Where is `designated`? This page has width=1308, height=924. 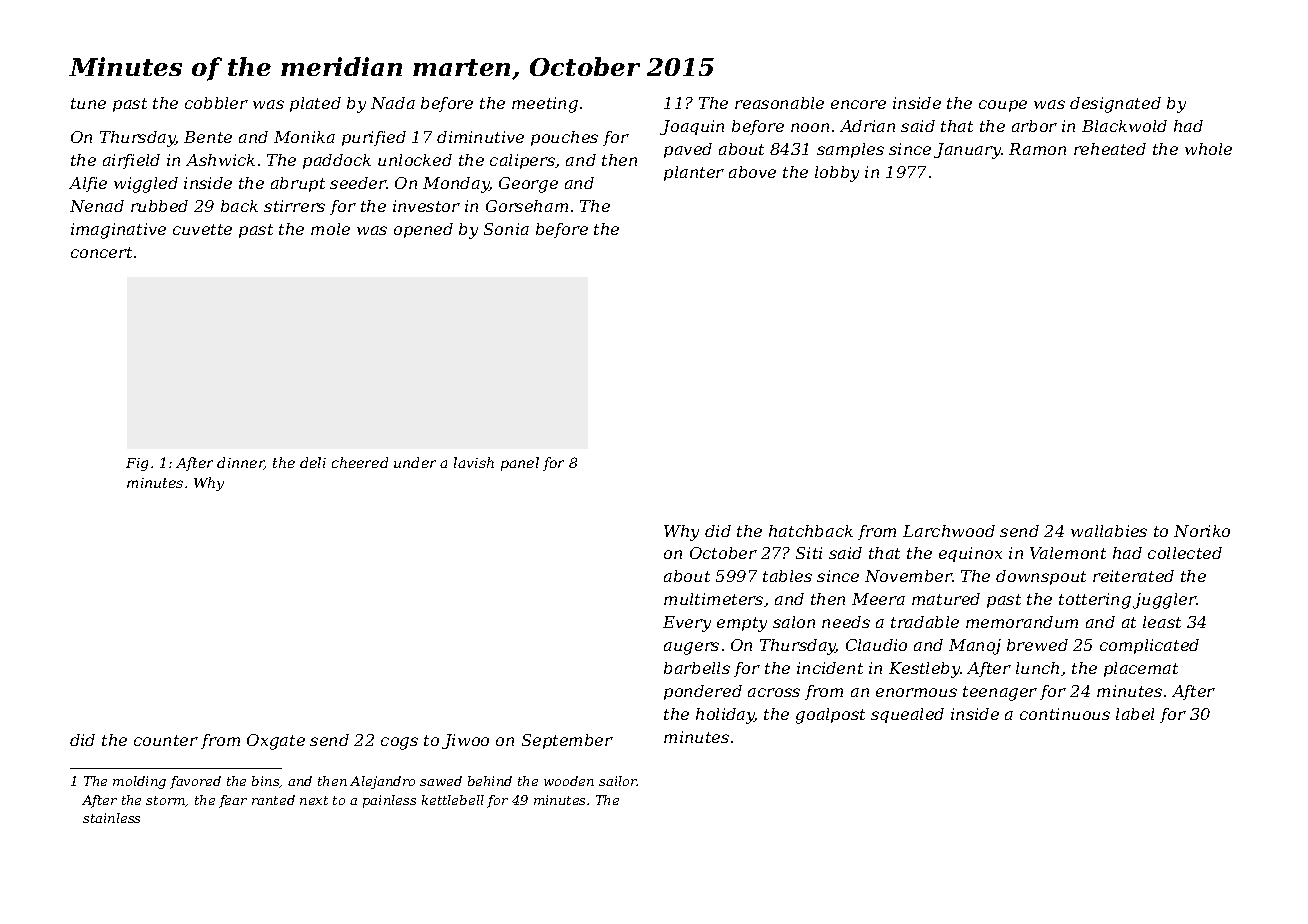 designated is located at coordinates (1115, 105).
